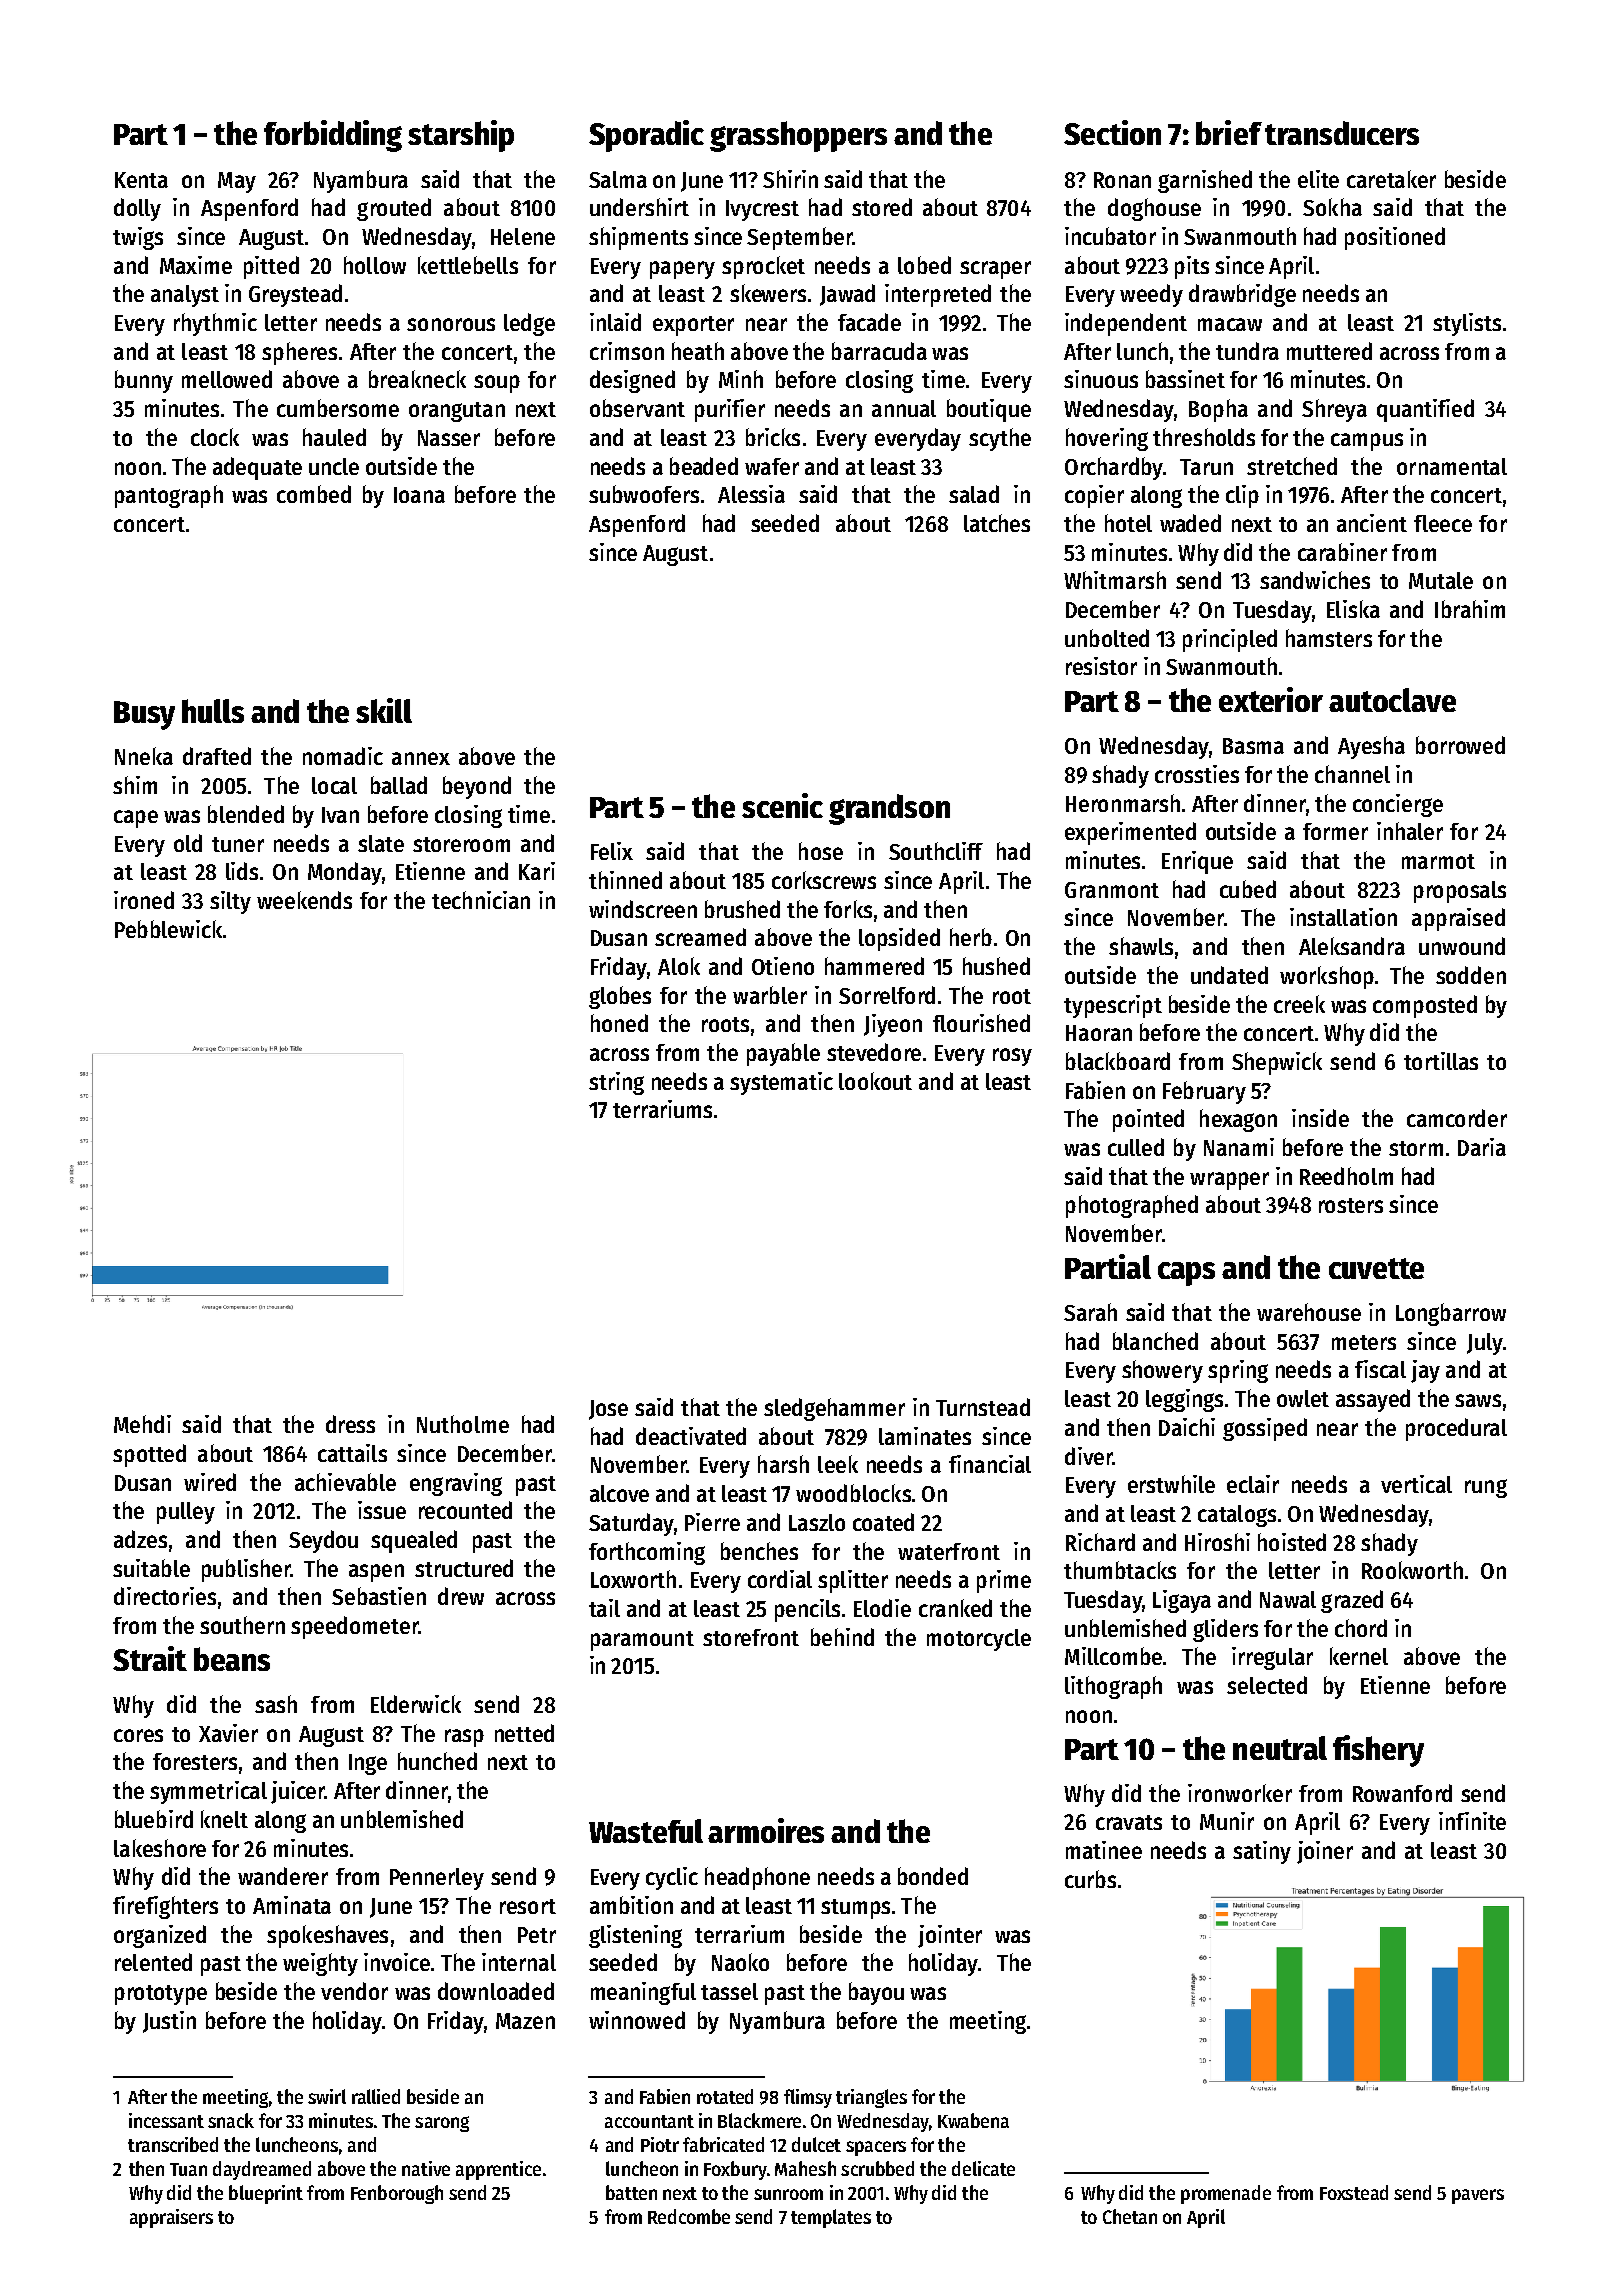 This screenshot has height=2292, width=1620. Describe the element at coordinates (1342, 133) in the screenshot. I see `transducers` at that location.
